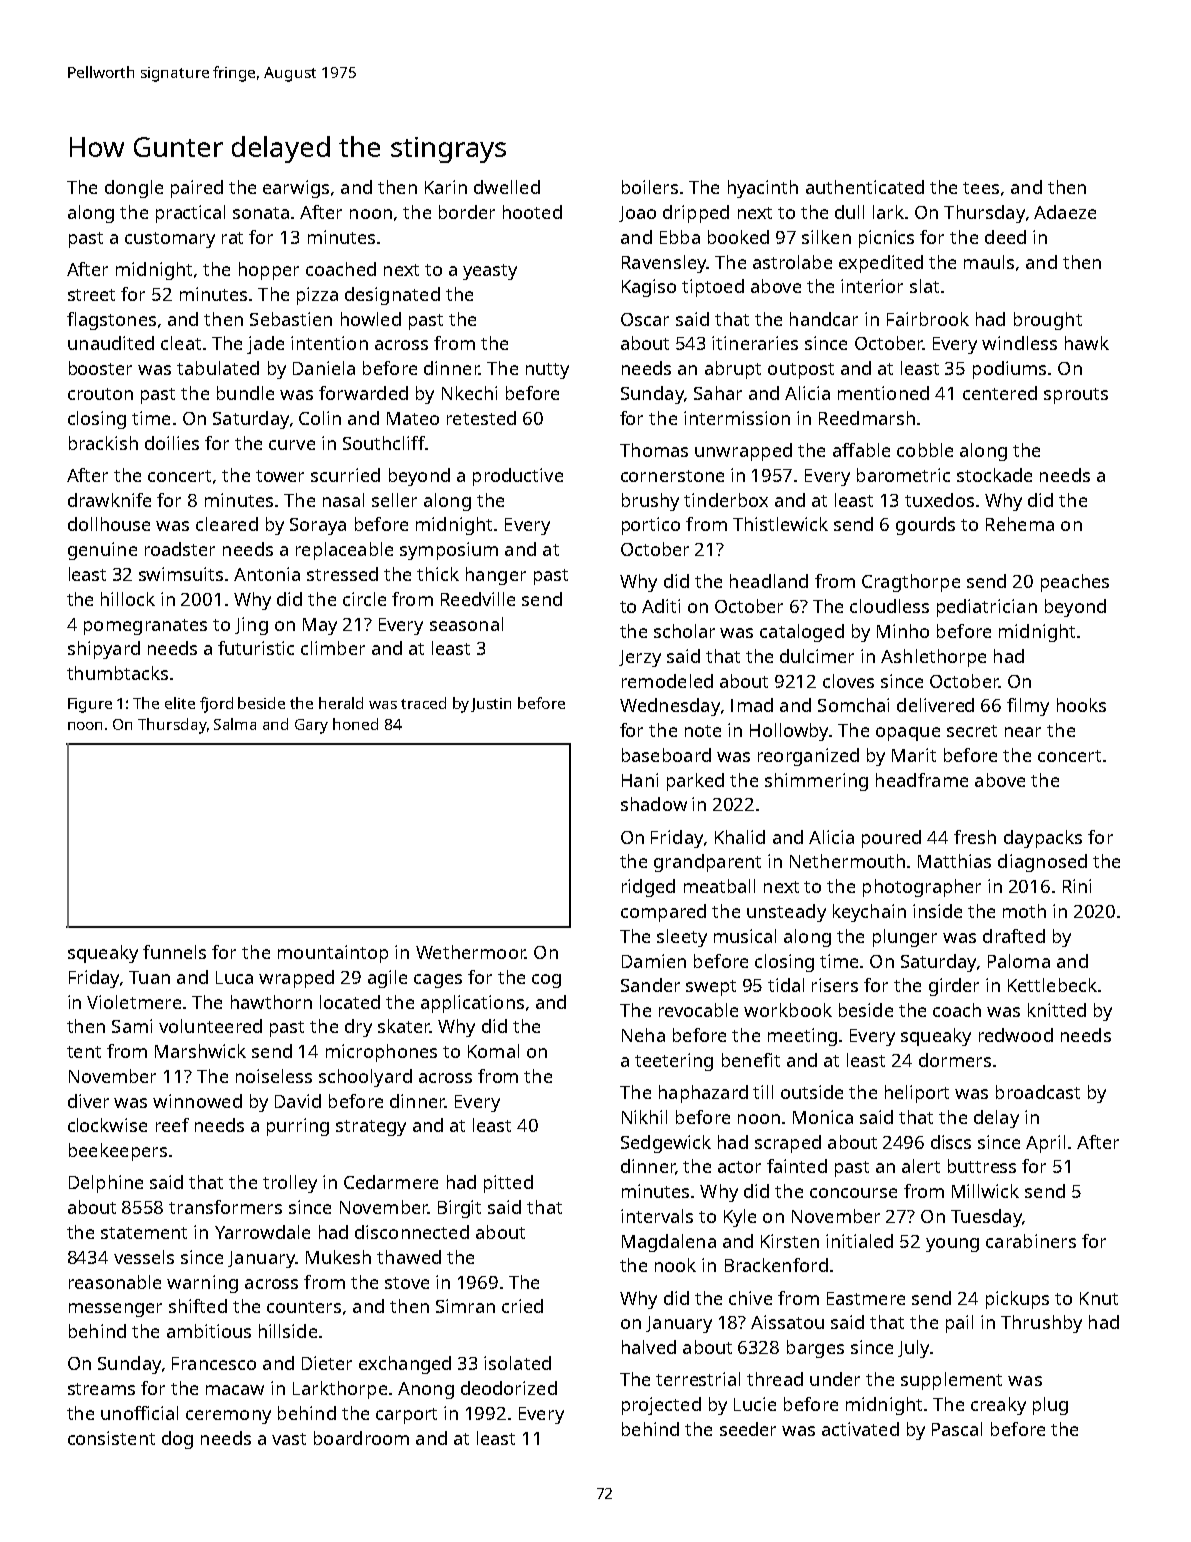 This page has height=1542, width=1191. I want to click on cloves, so click(848, 681).
